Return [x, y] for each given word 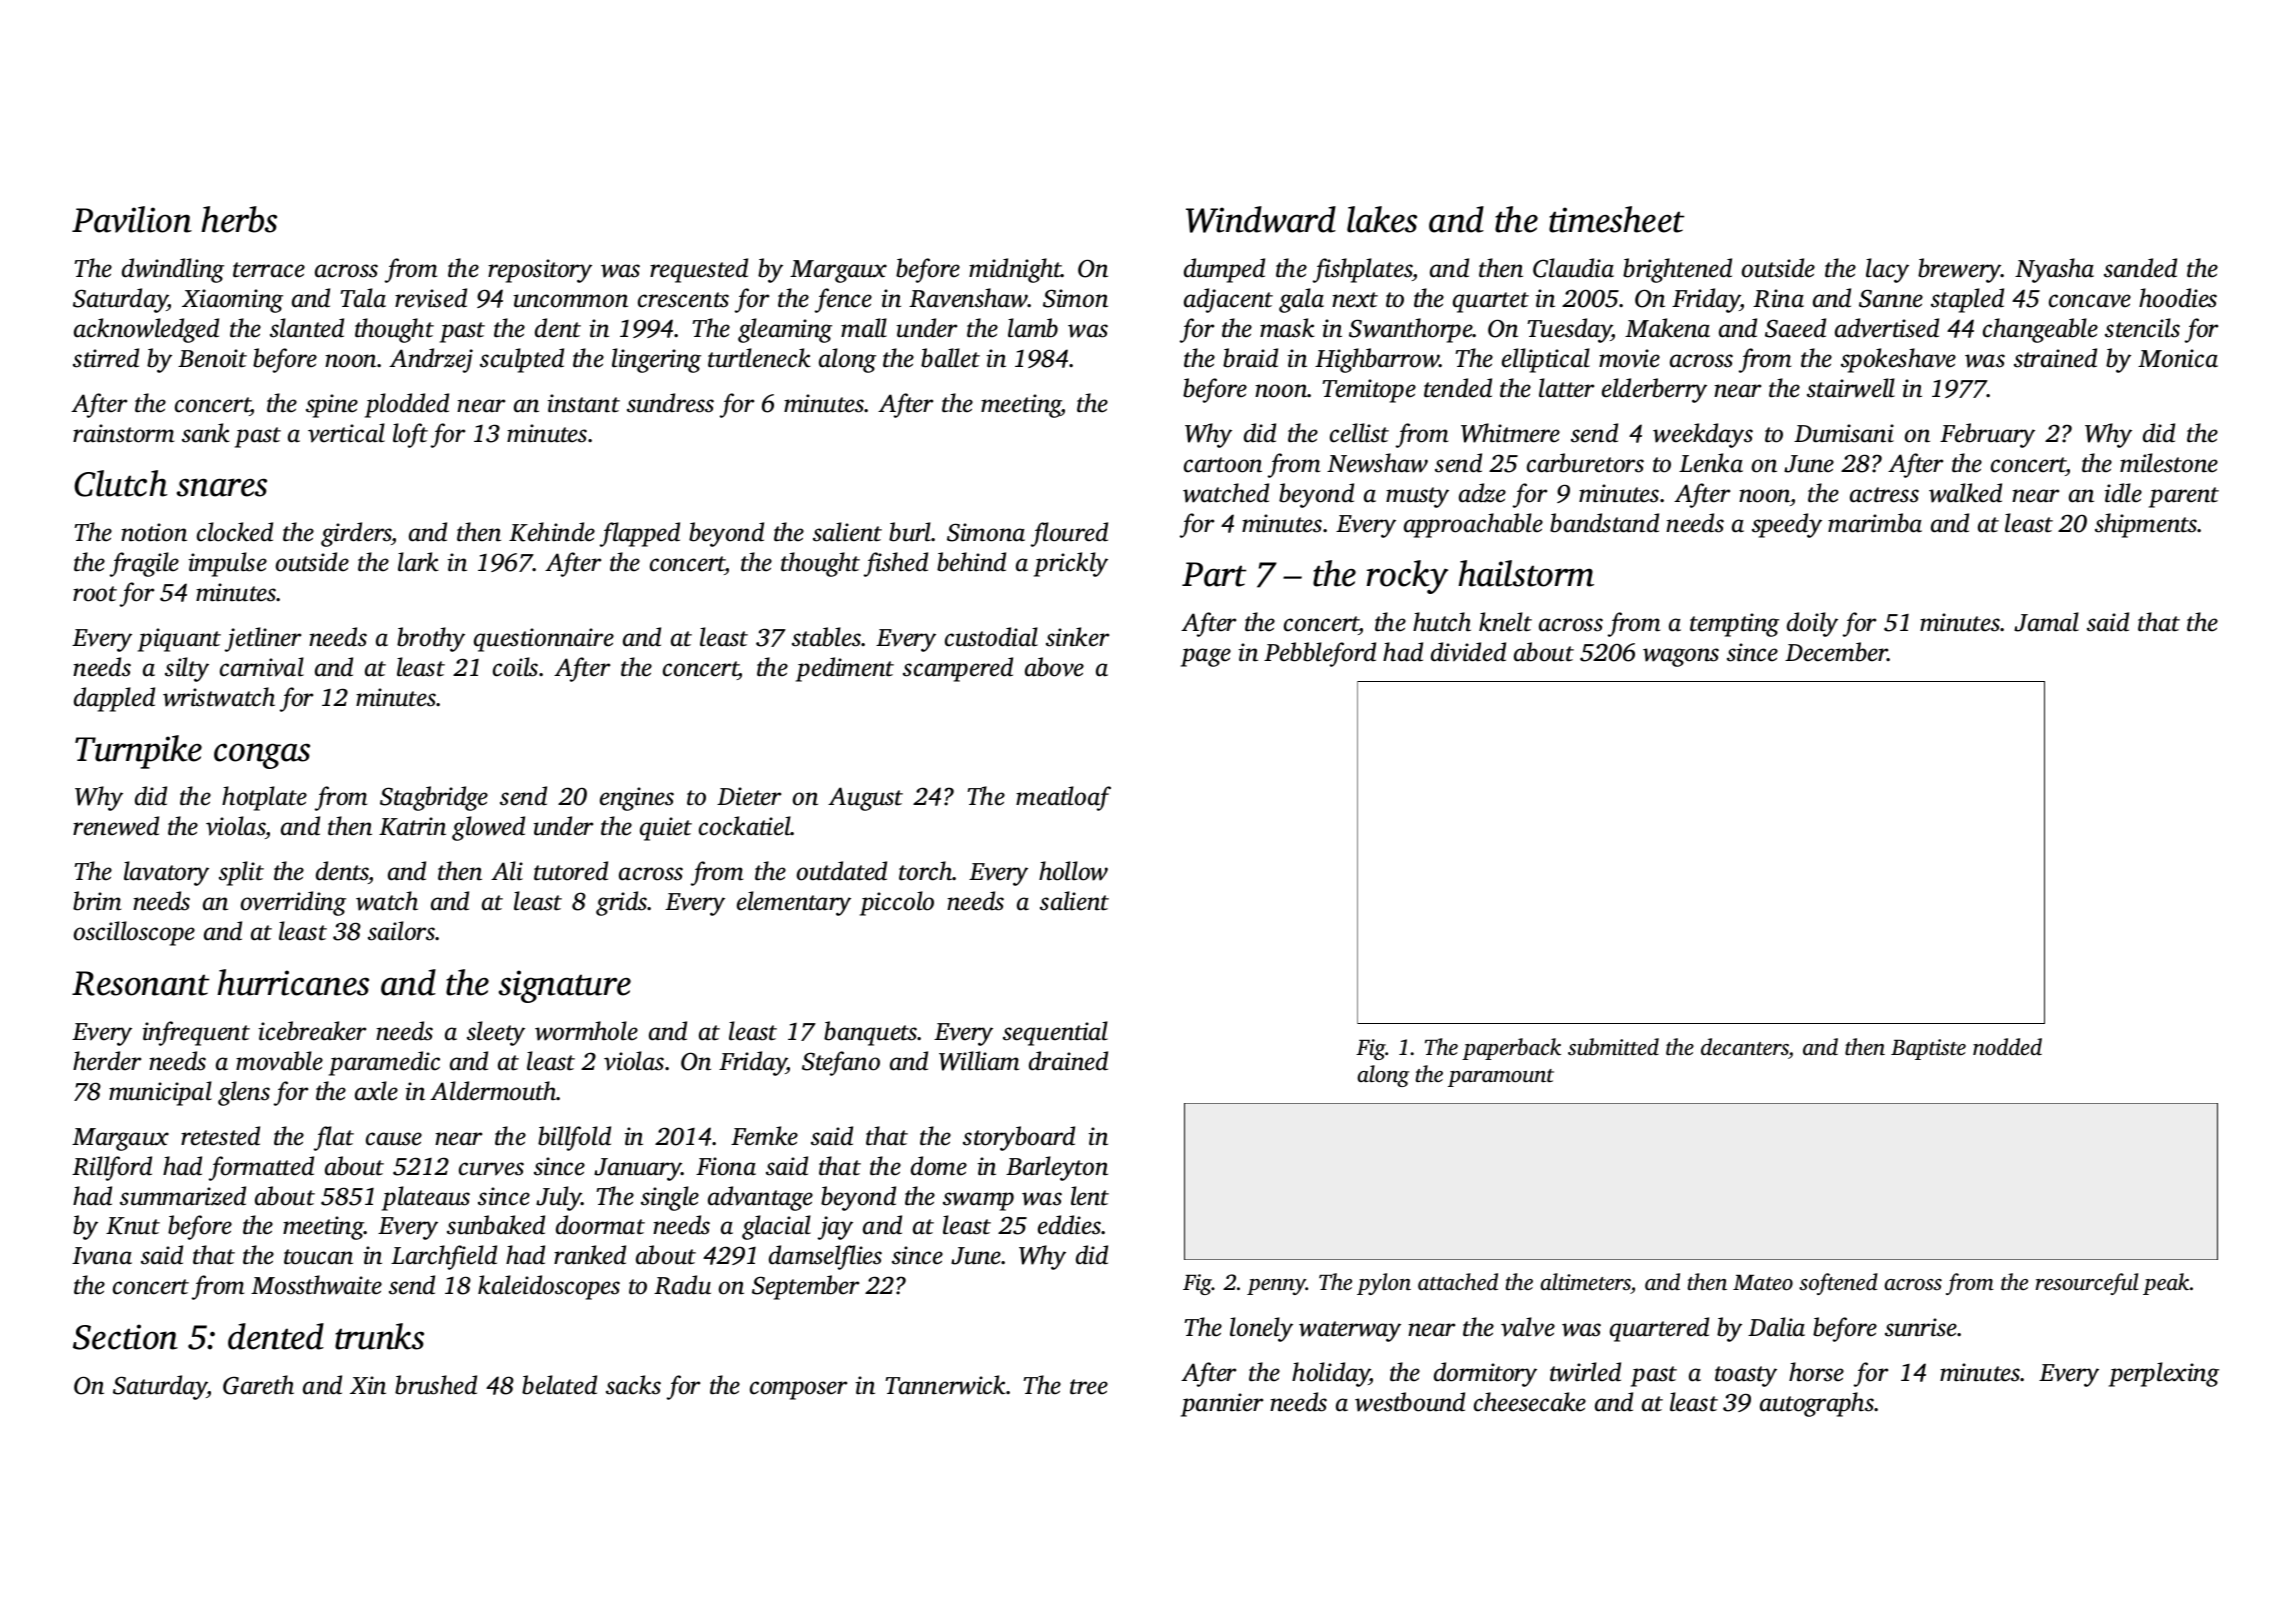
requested [699, 270]
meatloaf [1063, 798]
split [241, 873]
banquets [871, 1033]
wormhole [586, 1031]
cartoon [1223, 465]
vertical [346, 433]
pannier [1222, 1405]
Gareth [258, 1385]
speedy [1787, 525]
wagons [1681, 657]
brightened [1677, 270]
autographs [1817, 1404]
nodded [2007, 1047]
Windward [1261, 219]
